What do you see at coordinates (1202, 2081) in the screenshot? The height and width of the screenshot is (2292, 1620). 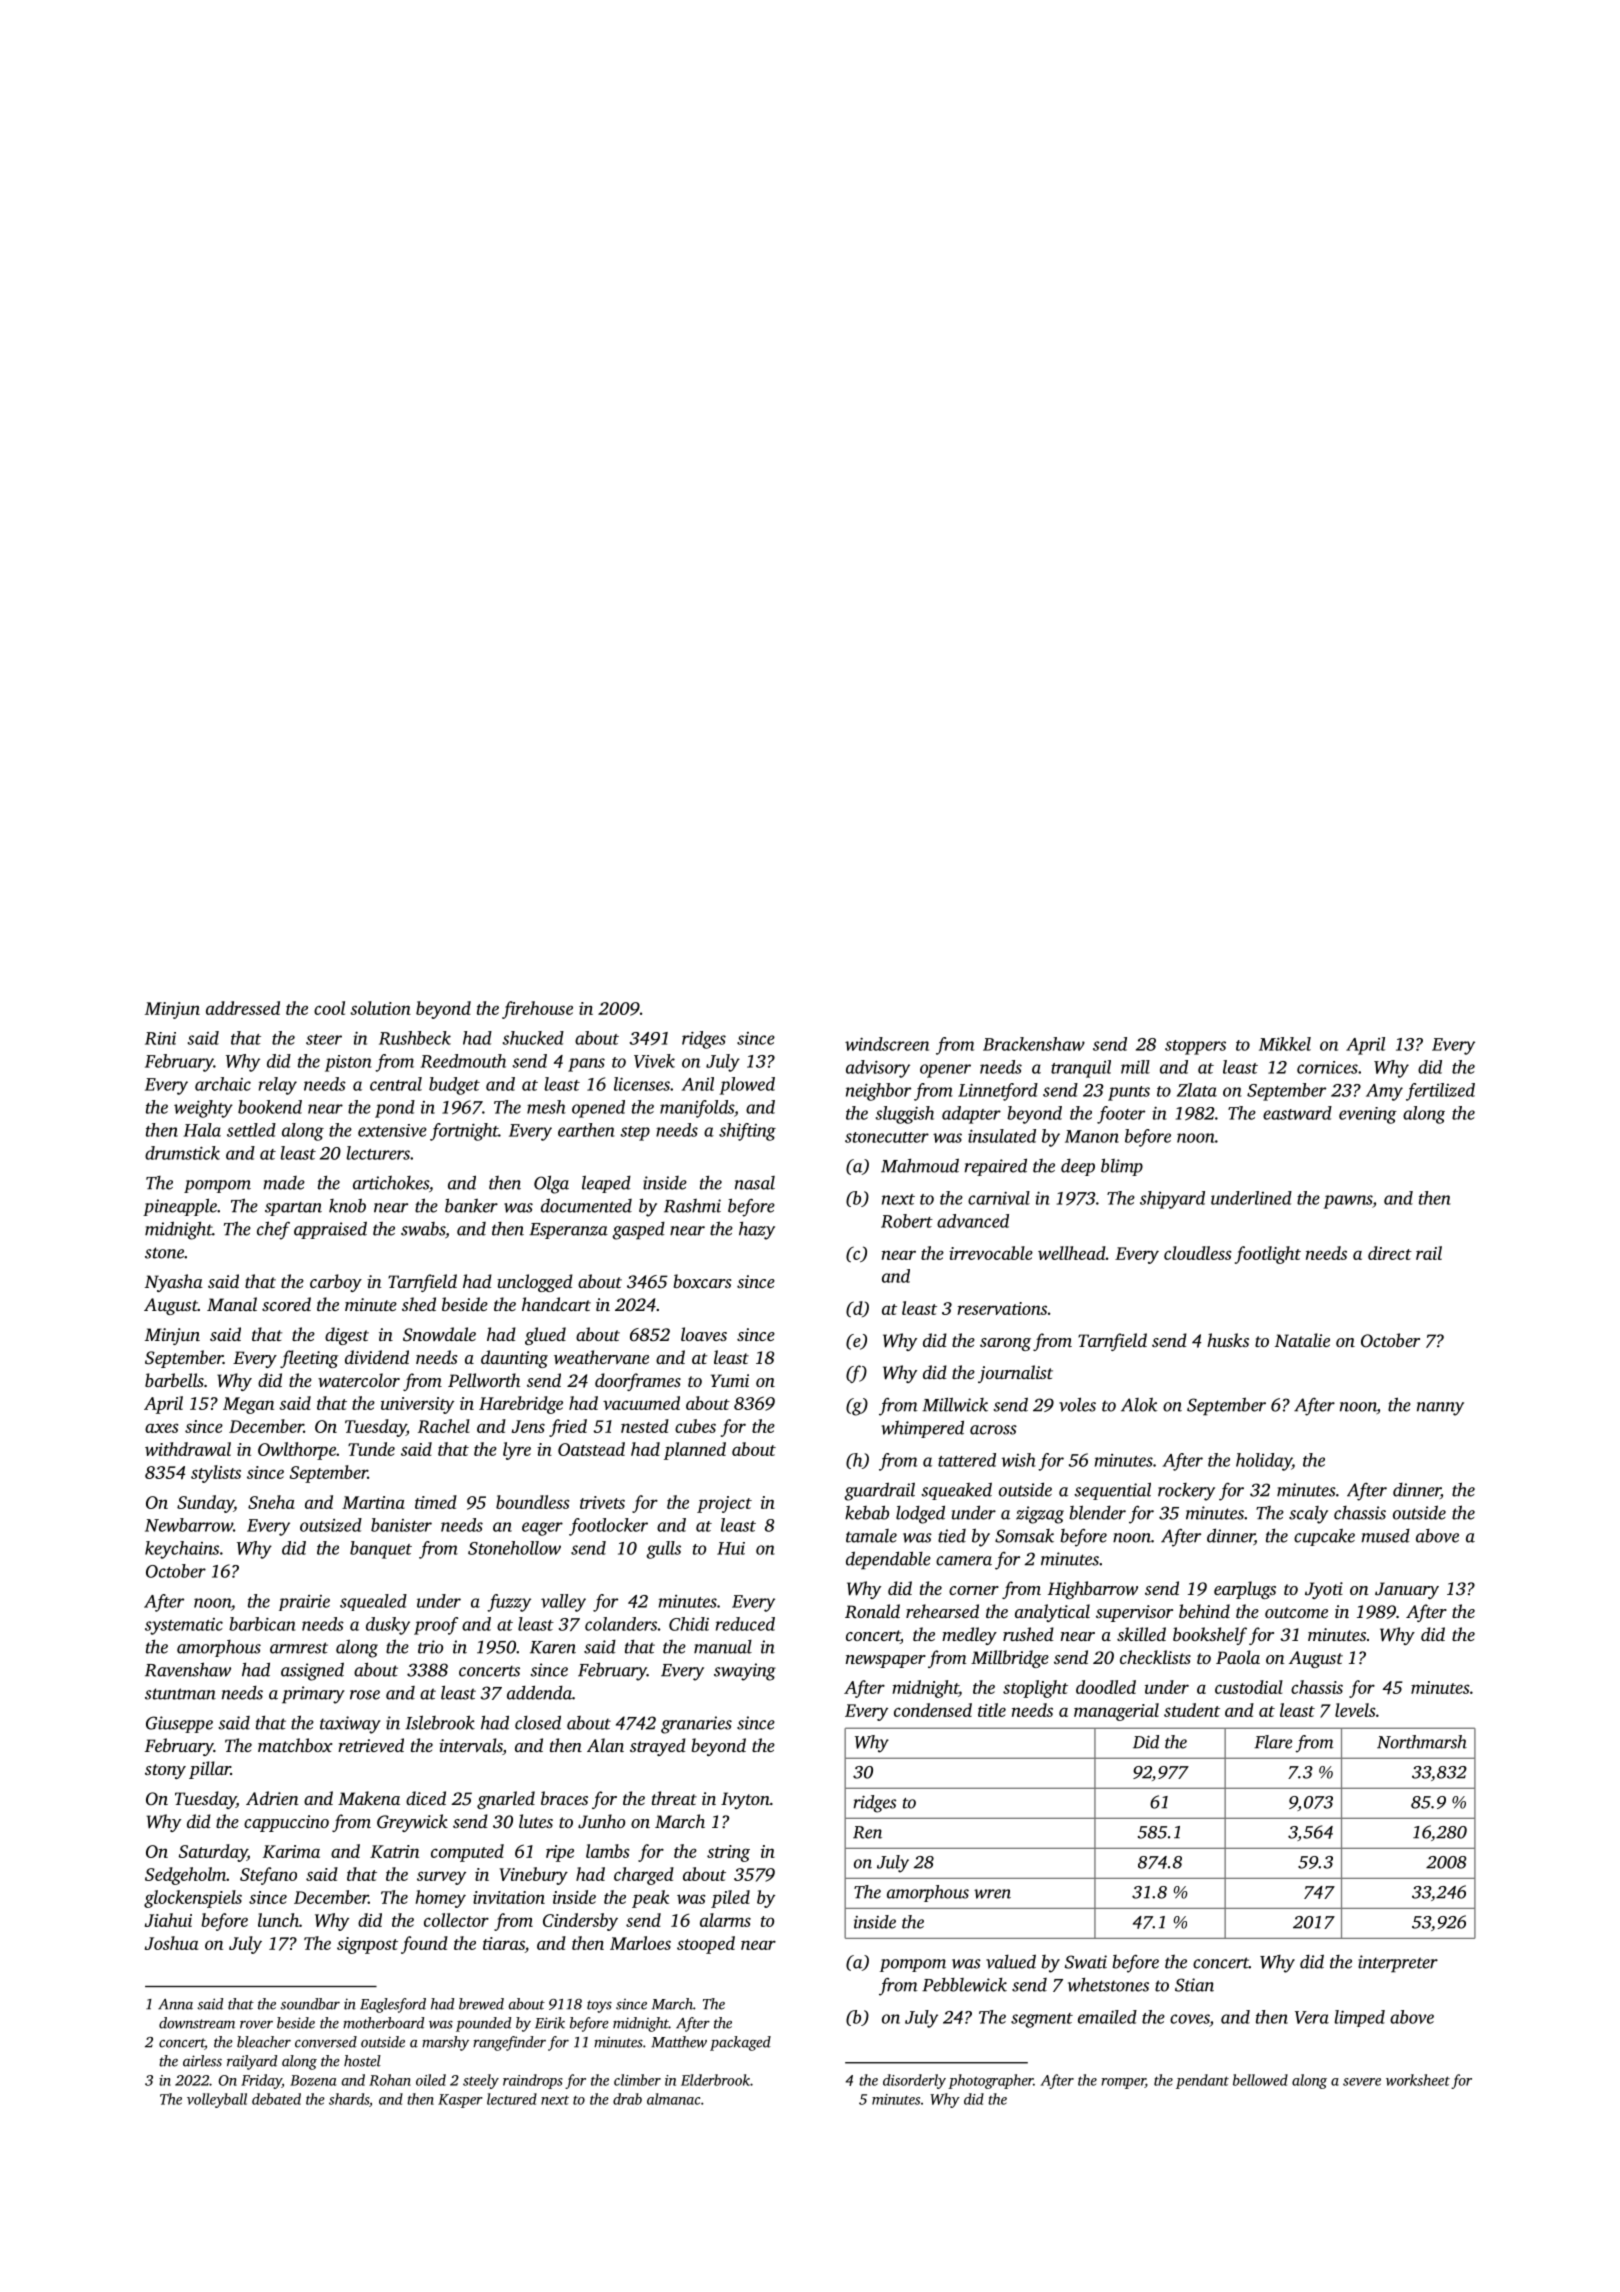 I see `pendant` at bounding box center [1202, 2081].
